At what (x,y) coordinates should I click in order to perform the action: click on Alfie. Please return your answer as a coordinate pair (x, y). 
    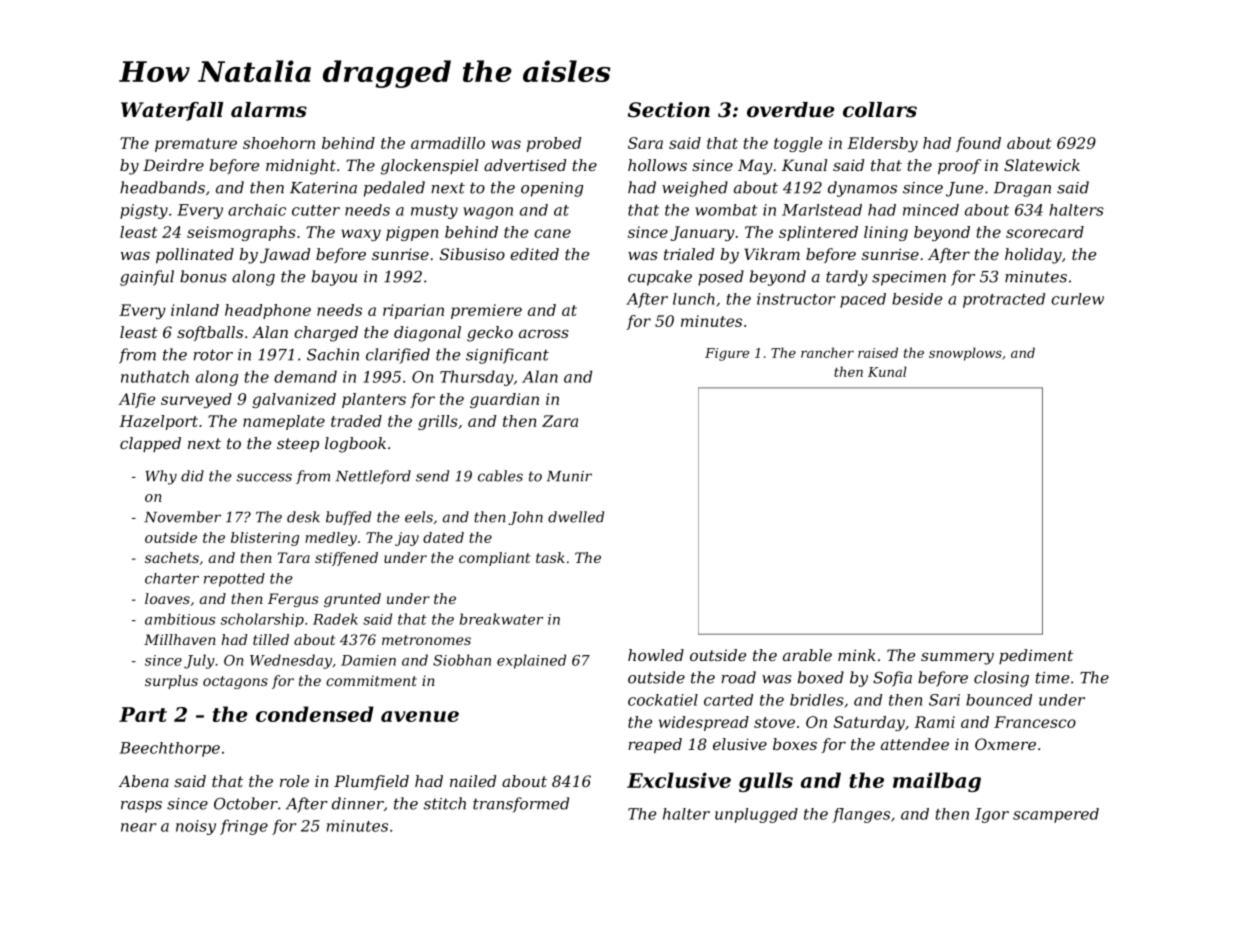
    Looking at the image, I should click on (136, 400).
